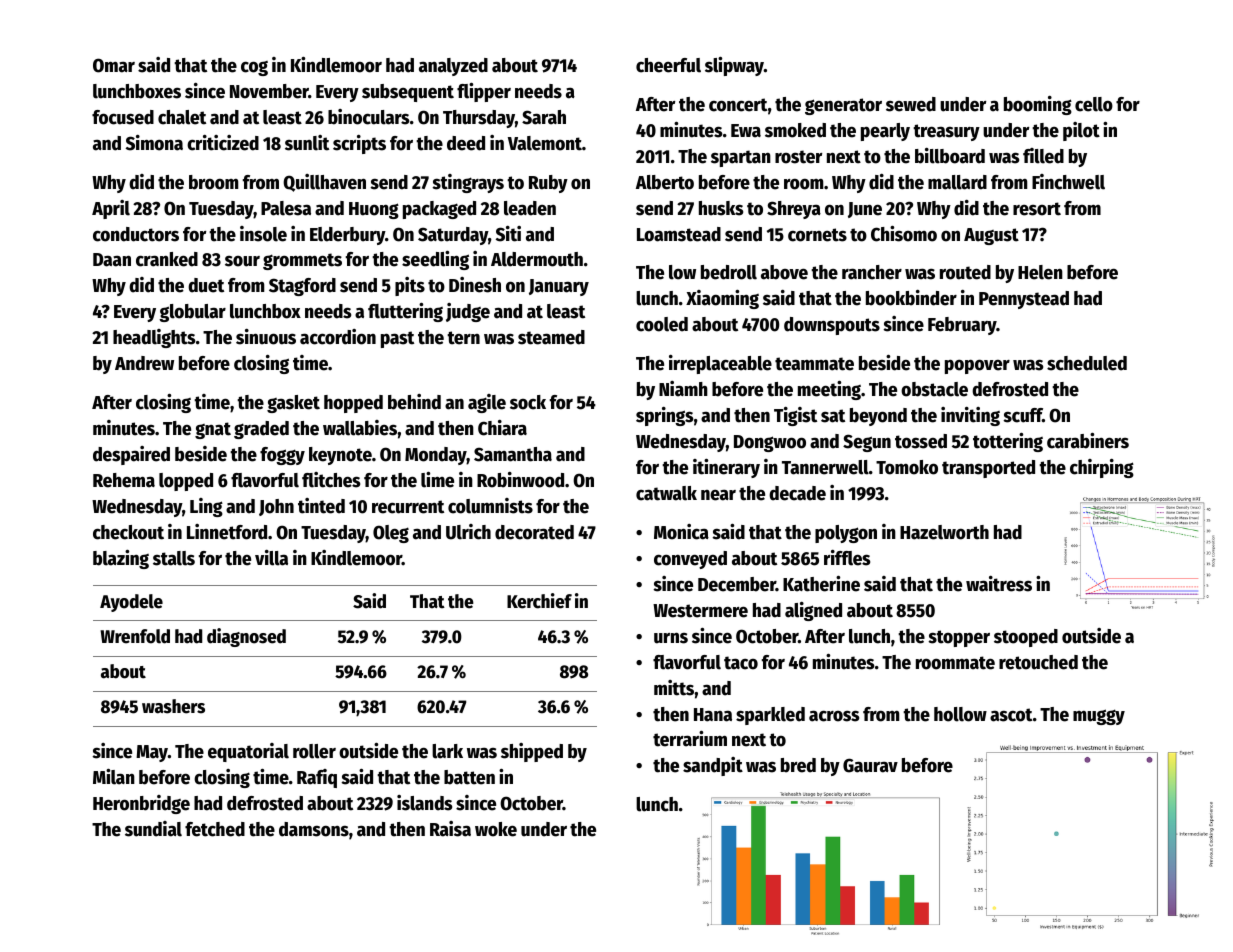 The width and height of the screenshot is (1233, 952). I want to click on tottering, so click(1008, 442).
